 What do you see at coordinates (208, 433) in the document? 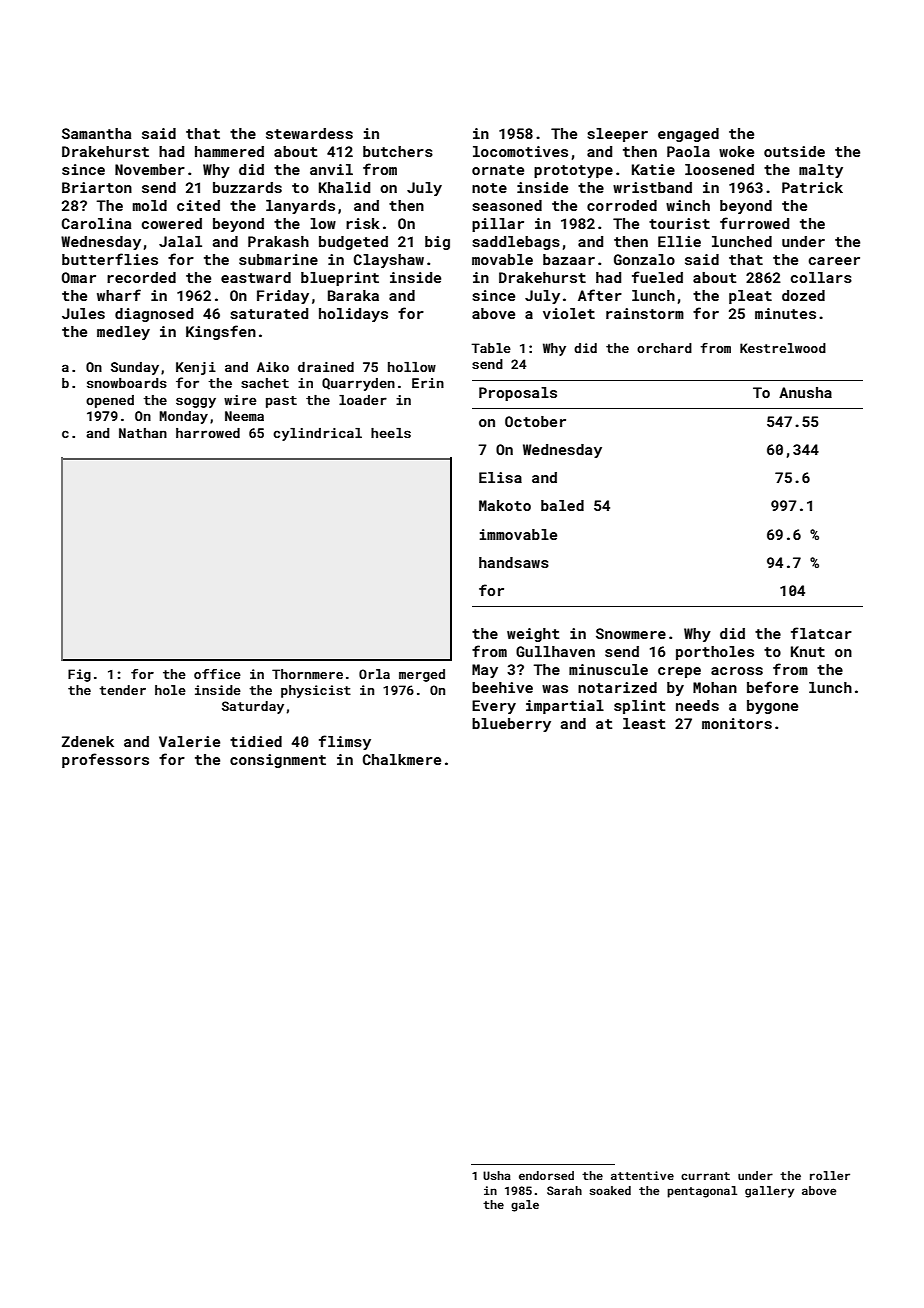
I see `harrowed` at bounding box center [208, 433].
